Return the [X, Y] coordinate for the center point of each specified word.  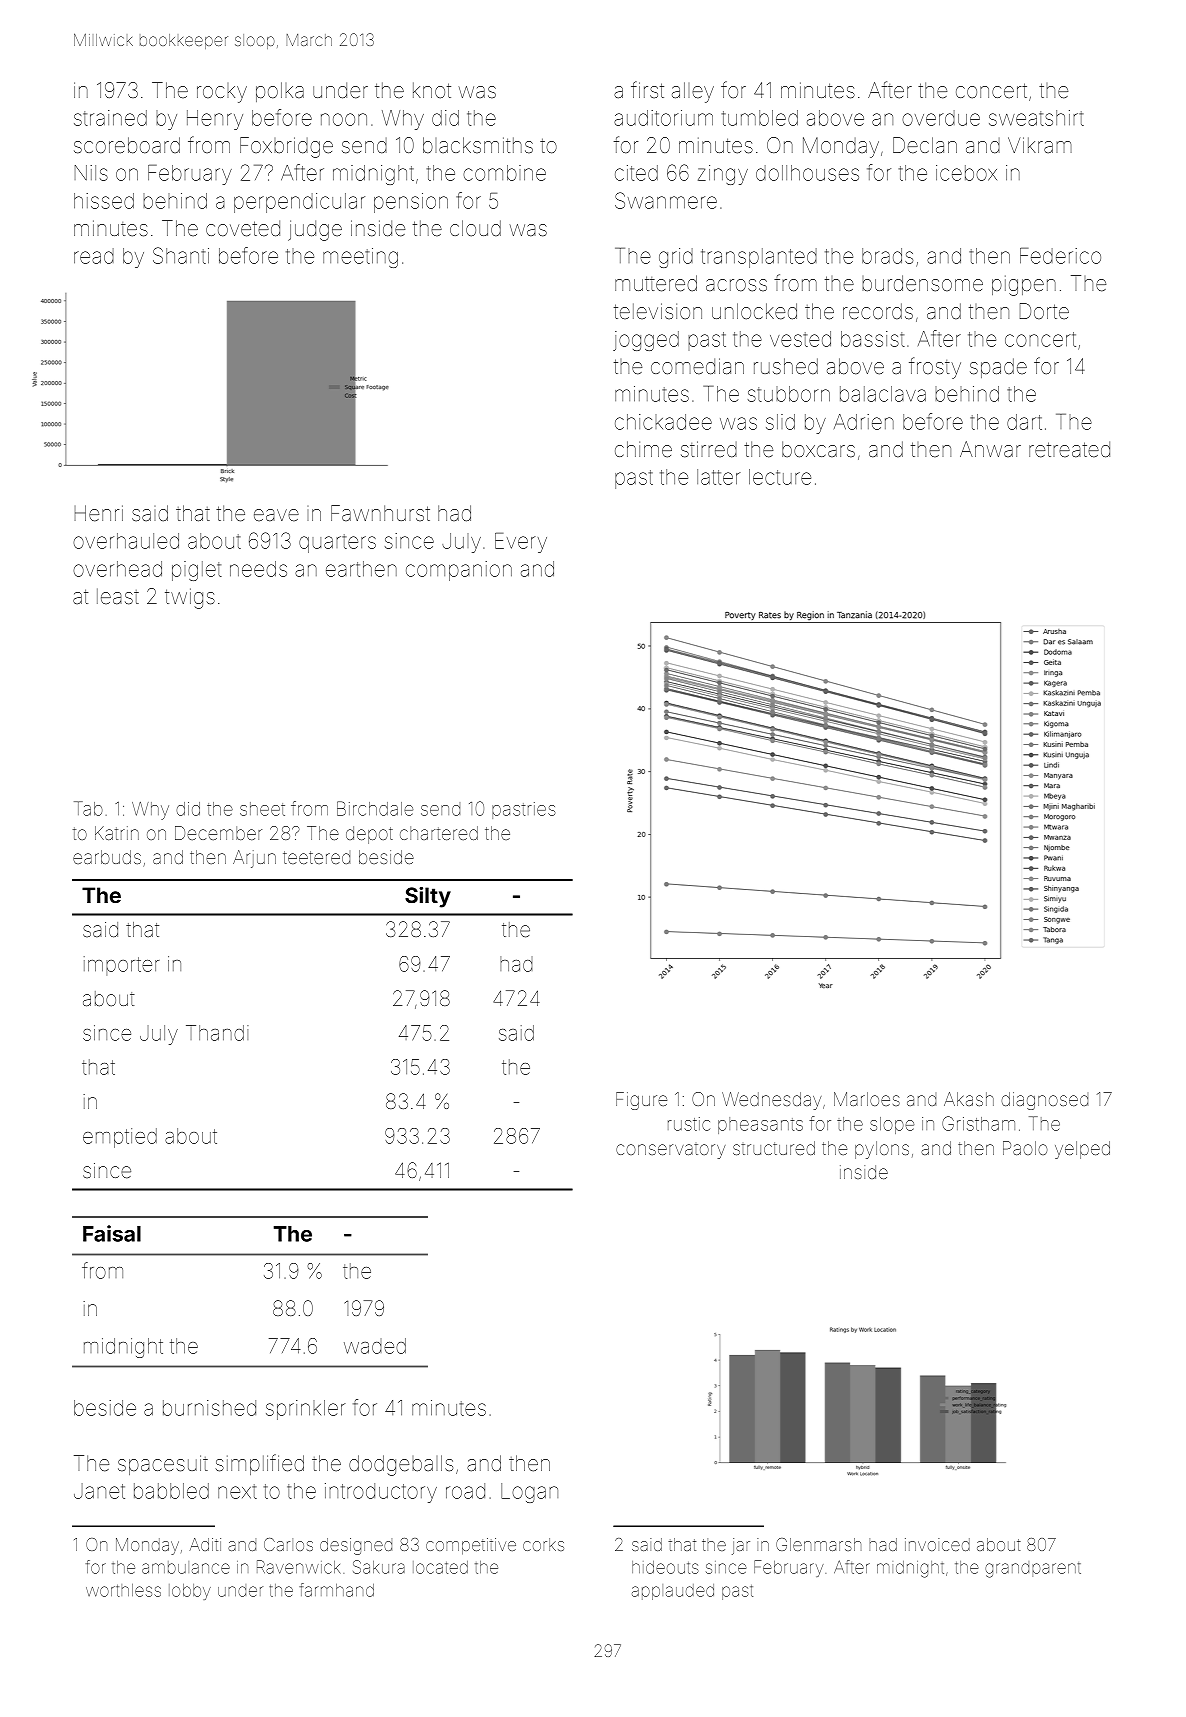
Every [521, 543]
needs [258, 569]
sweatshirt [1036, 118]
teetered [316, 857]
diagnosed [1044, 1101]
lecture [780, 477]
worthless [123, 1590]
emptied [120, 1138]
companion [459, 571]
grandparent [1033, 1570]
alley [693, 92]
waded [375, 1346]
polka [280, 92]
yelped [1082, 1150]
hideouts [665, 1567]
